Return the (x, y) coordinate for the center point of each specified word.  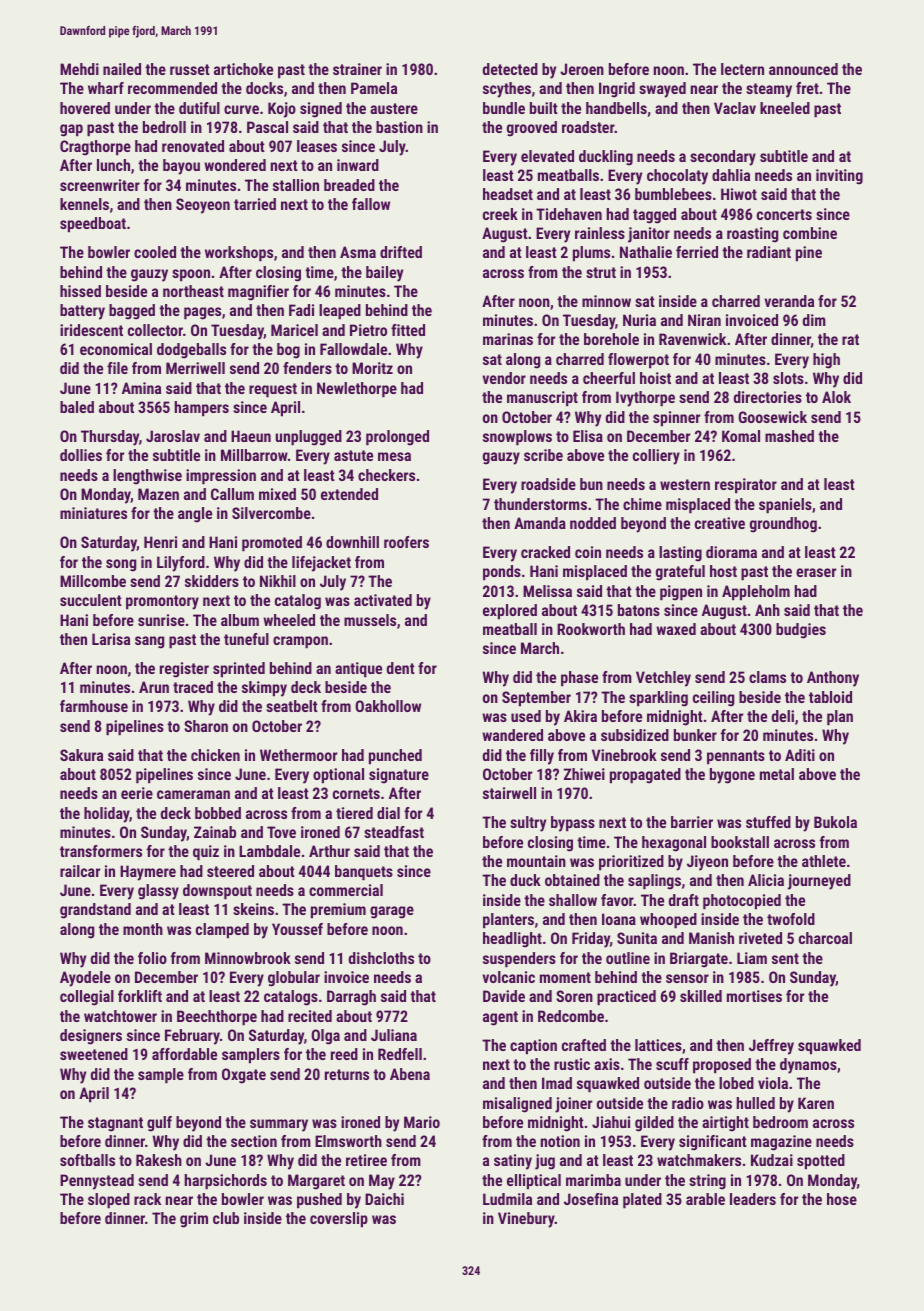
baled (77, 407)
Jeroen (582, 69)
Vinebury (526, 1220)
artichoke (243, 69)
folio (152, 958)
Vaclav (735, 108)
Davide (504, 996)
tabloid (830, 697)
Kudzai (772, 1160)
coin (588, 552)
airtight (725, 1124)
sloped (109, 1201)
